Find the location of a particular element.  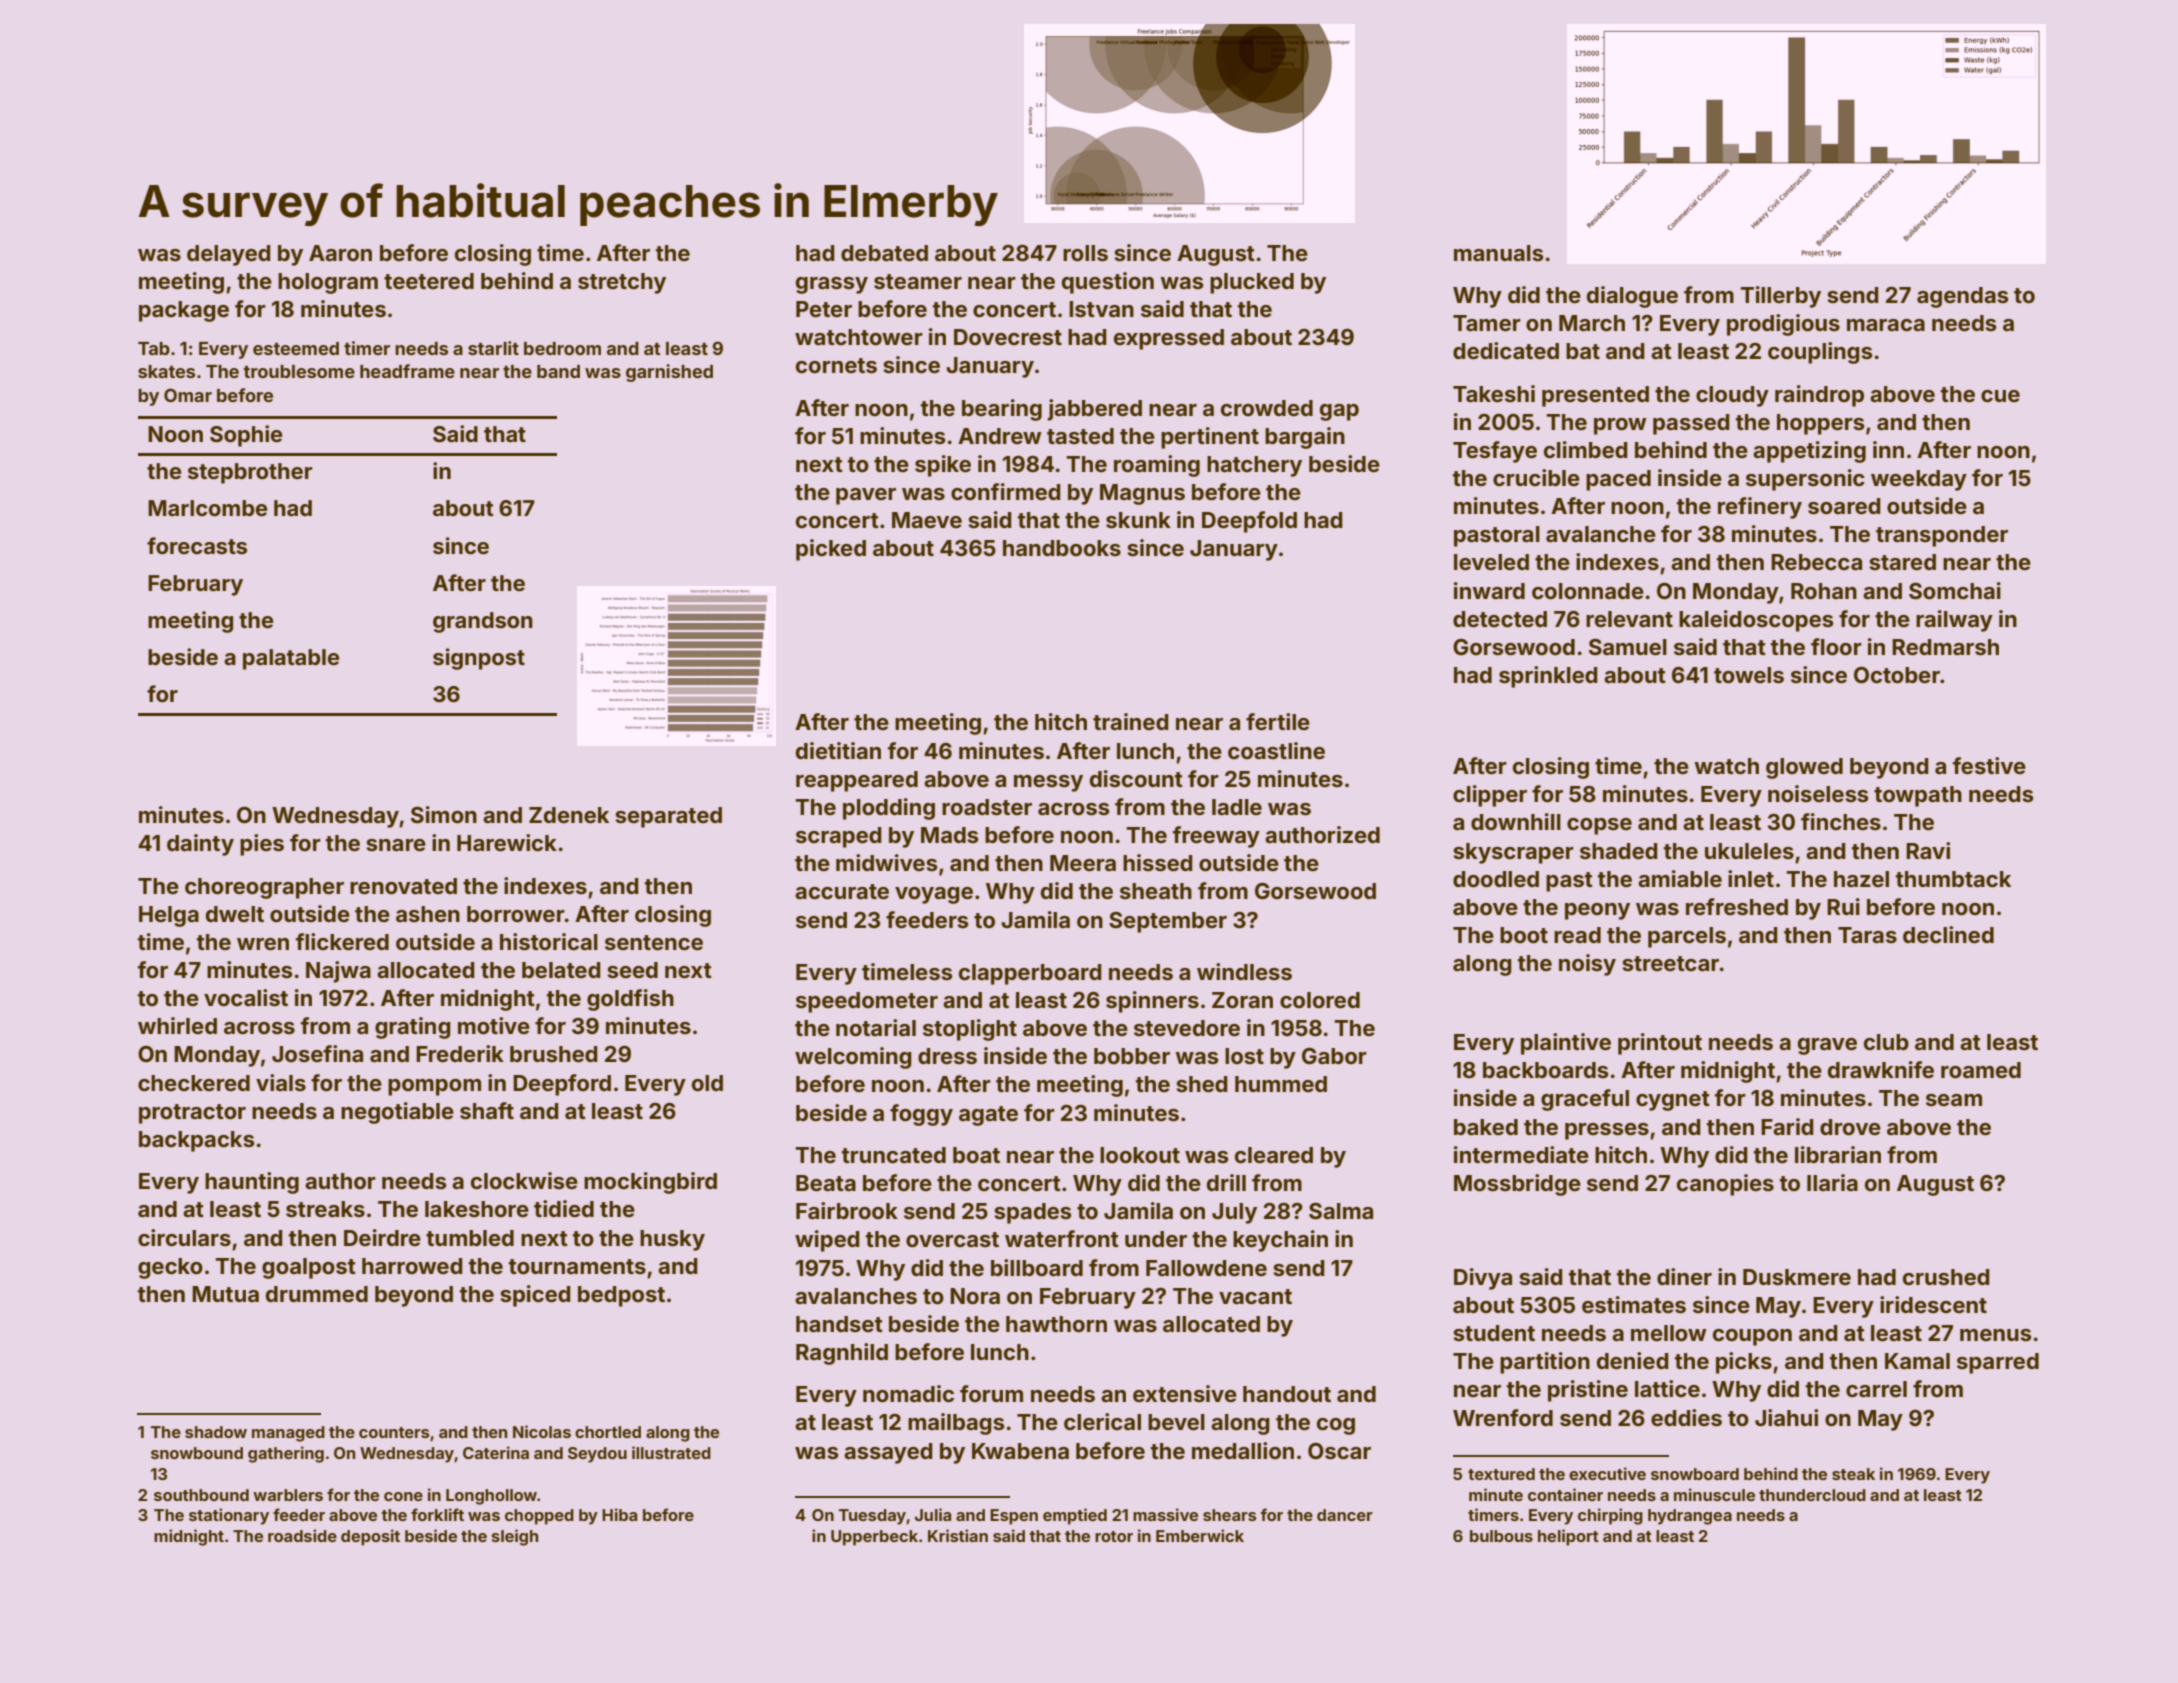

emptied is located at coordinates (1075, 1516).
